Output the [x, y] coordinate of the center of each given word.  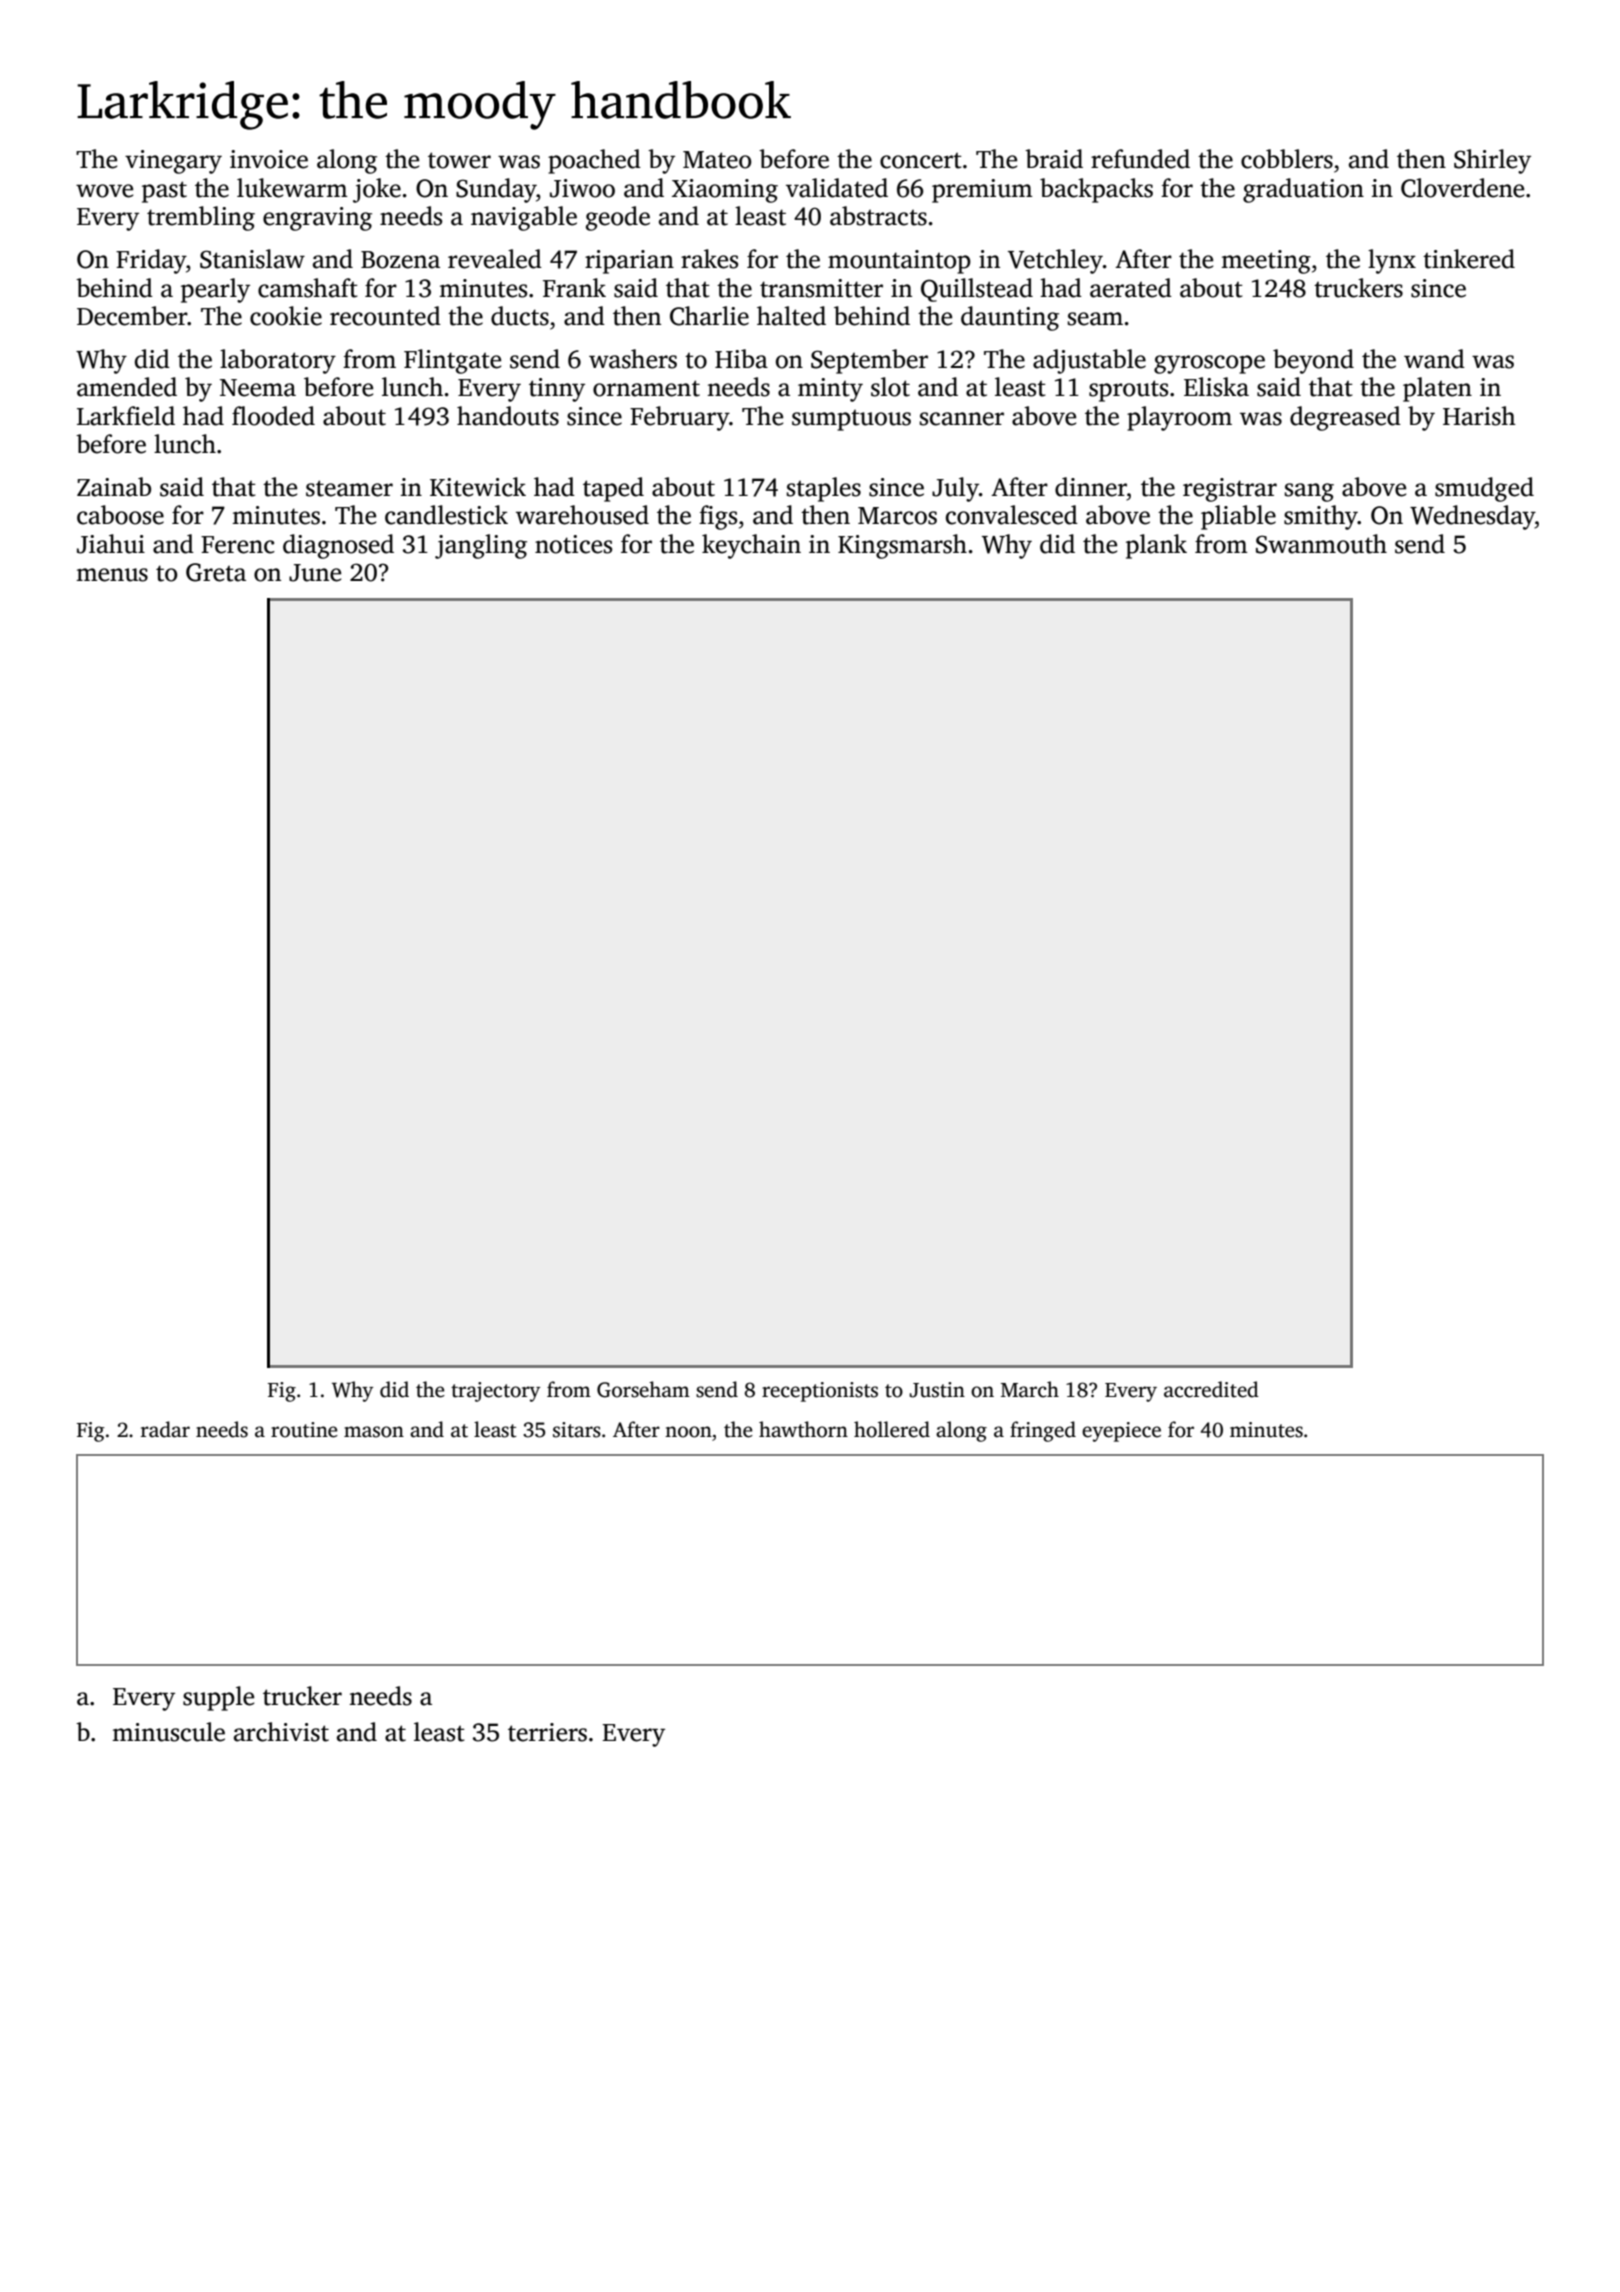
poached [594, 161]
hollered [892, 1429]
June [315, 573]
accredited [1211, 1389]
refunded [1140, 159]
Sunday [496, 190]
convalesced [1012, 515]
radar [165, 1429]
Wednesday [1472, 517]
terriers [547, 1732]
